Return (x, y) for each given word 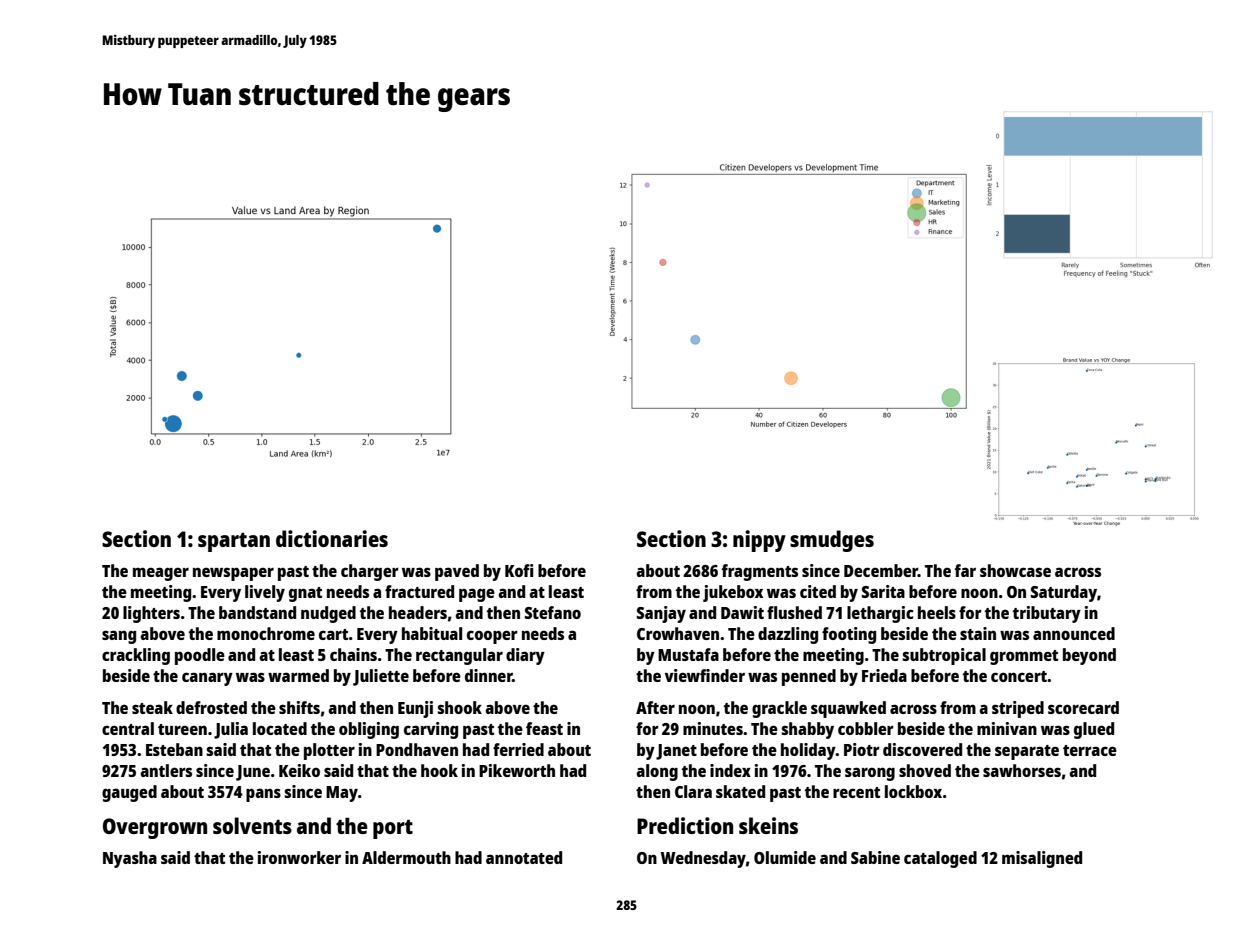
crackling (136, 656)
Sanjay (661, 614)
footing (849, 635)
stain (978, 633)
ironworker (299, 857)
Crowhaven (678, 633)
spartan (234, 542)
